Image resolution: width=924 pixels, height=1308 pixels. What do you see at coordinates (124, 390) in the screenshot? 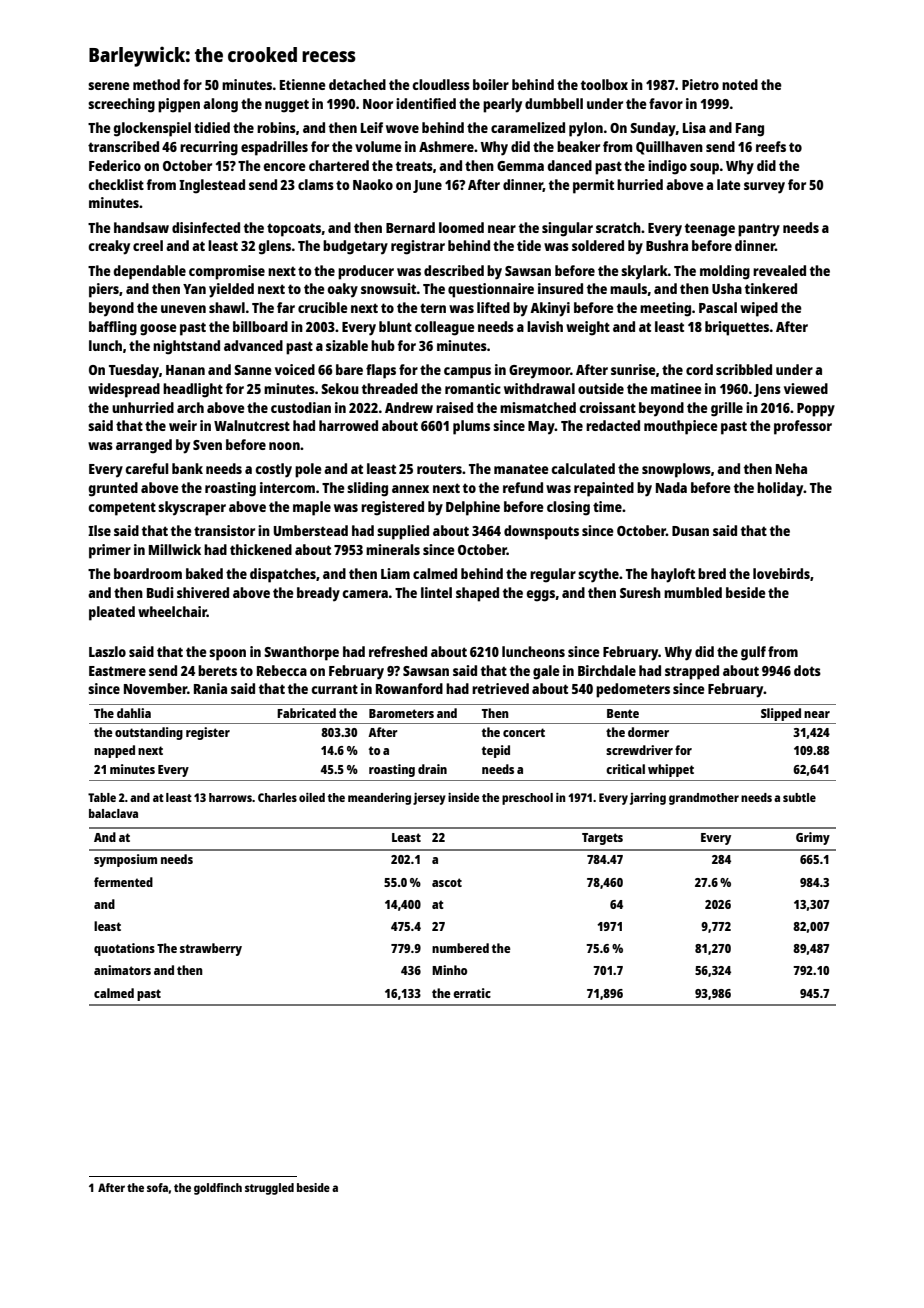
I see `widespread` at bounding box center [124, 390].
